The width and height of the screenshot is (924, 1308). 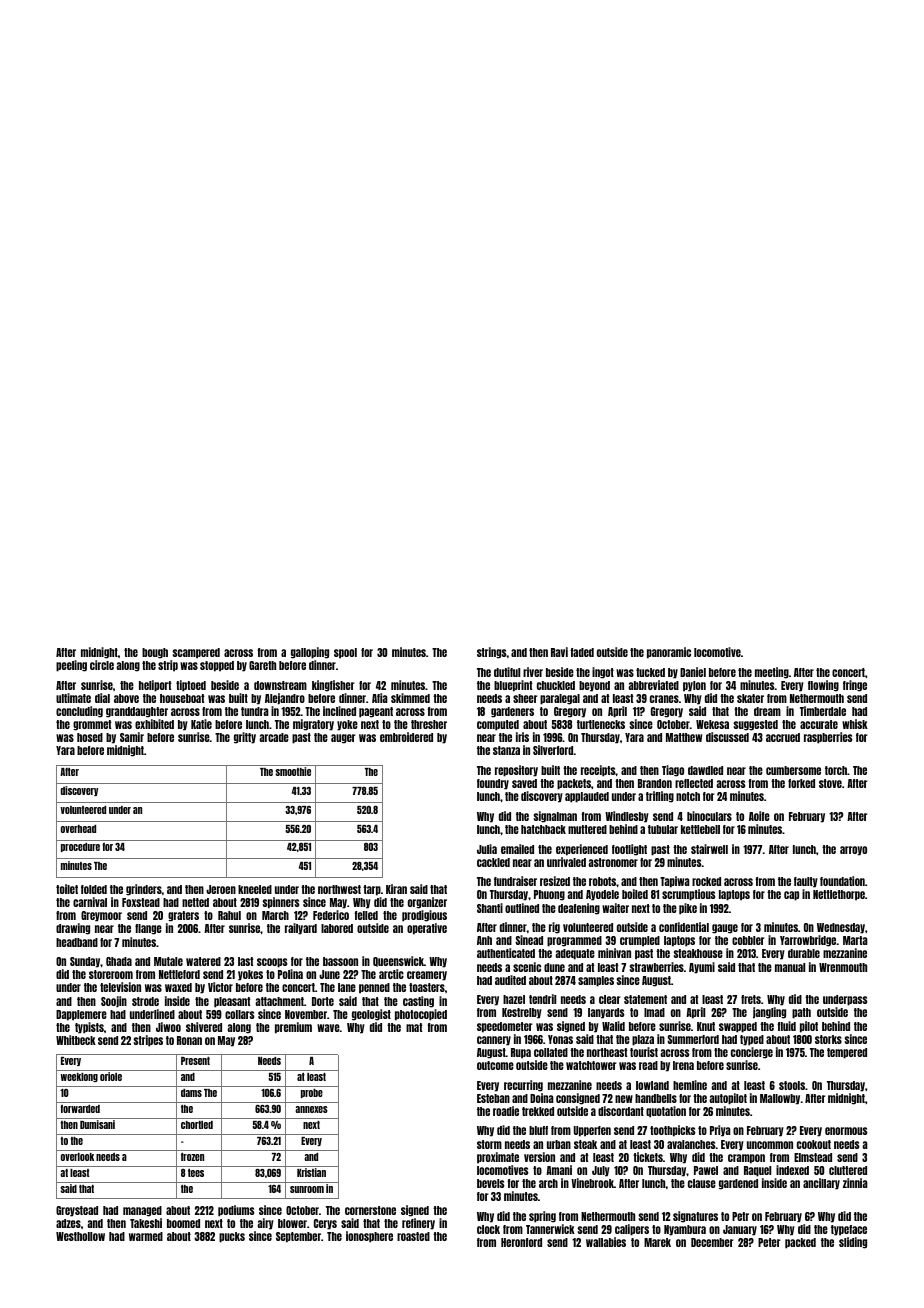 I want to click on read, so click(x=648, y=1065).
